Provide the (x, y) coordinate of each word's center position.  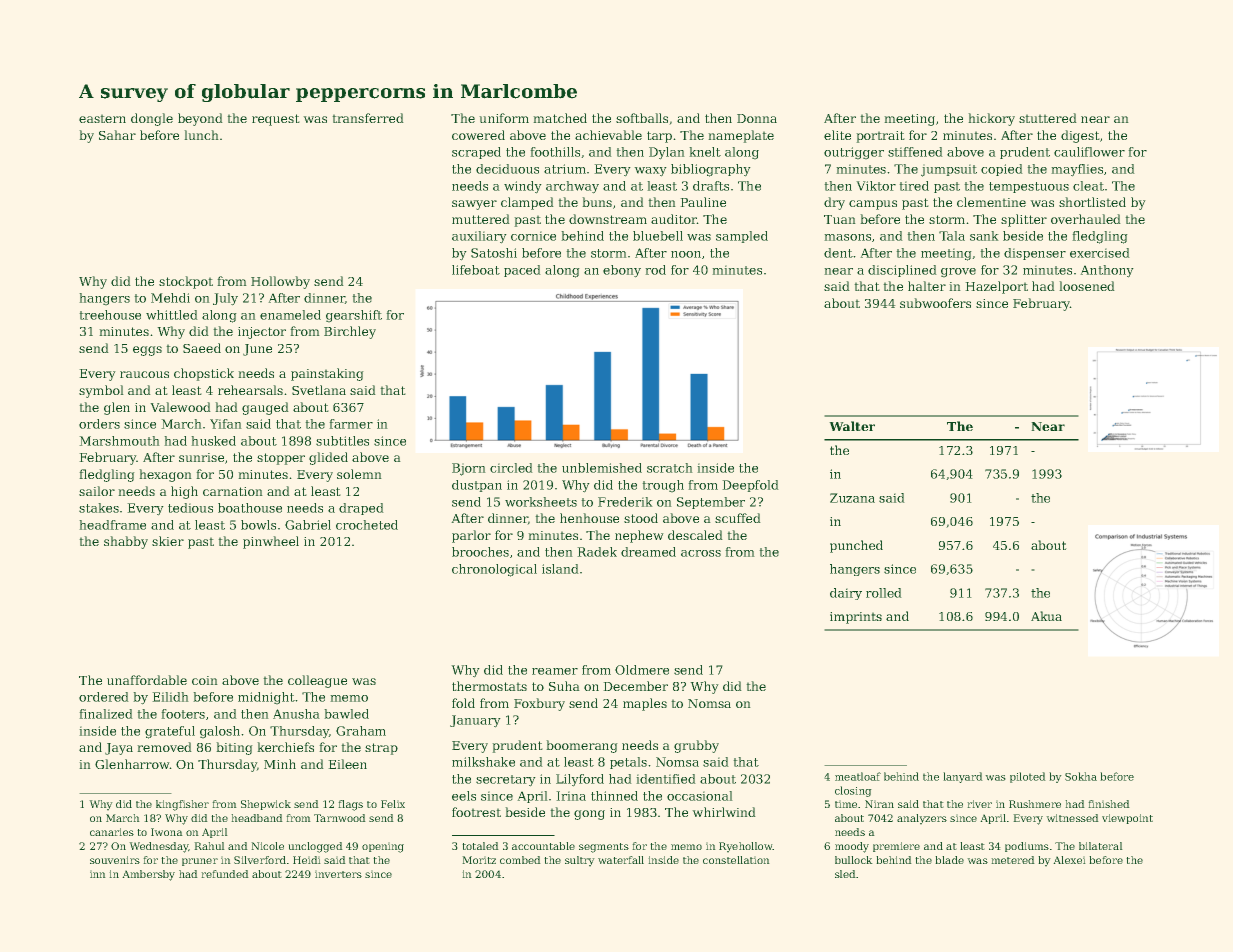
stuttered (1047, 118)
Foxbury (539, 704)
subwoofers (935, 303)
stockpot (186, 282)
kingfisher (182, 805)
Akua (1046, 616)
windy (522, 187)
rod (656, 270)
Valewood (180, 407)
